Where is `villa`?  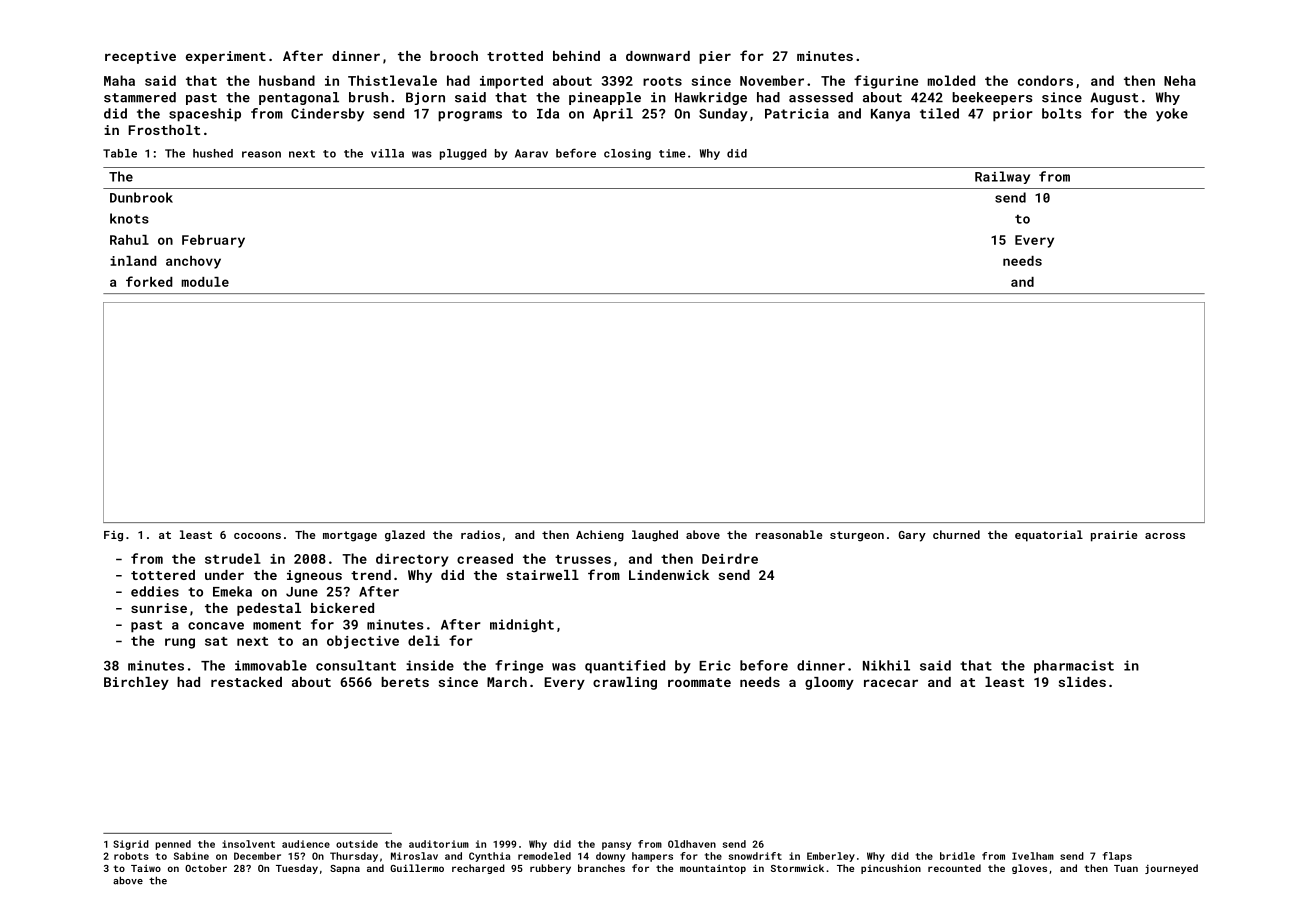
villa is located at coordinates (387, 153).
